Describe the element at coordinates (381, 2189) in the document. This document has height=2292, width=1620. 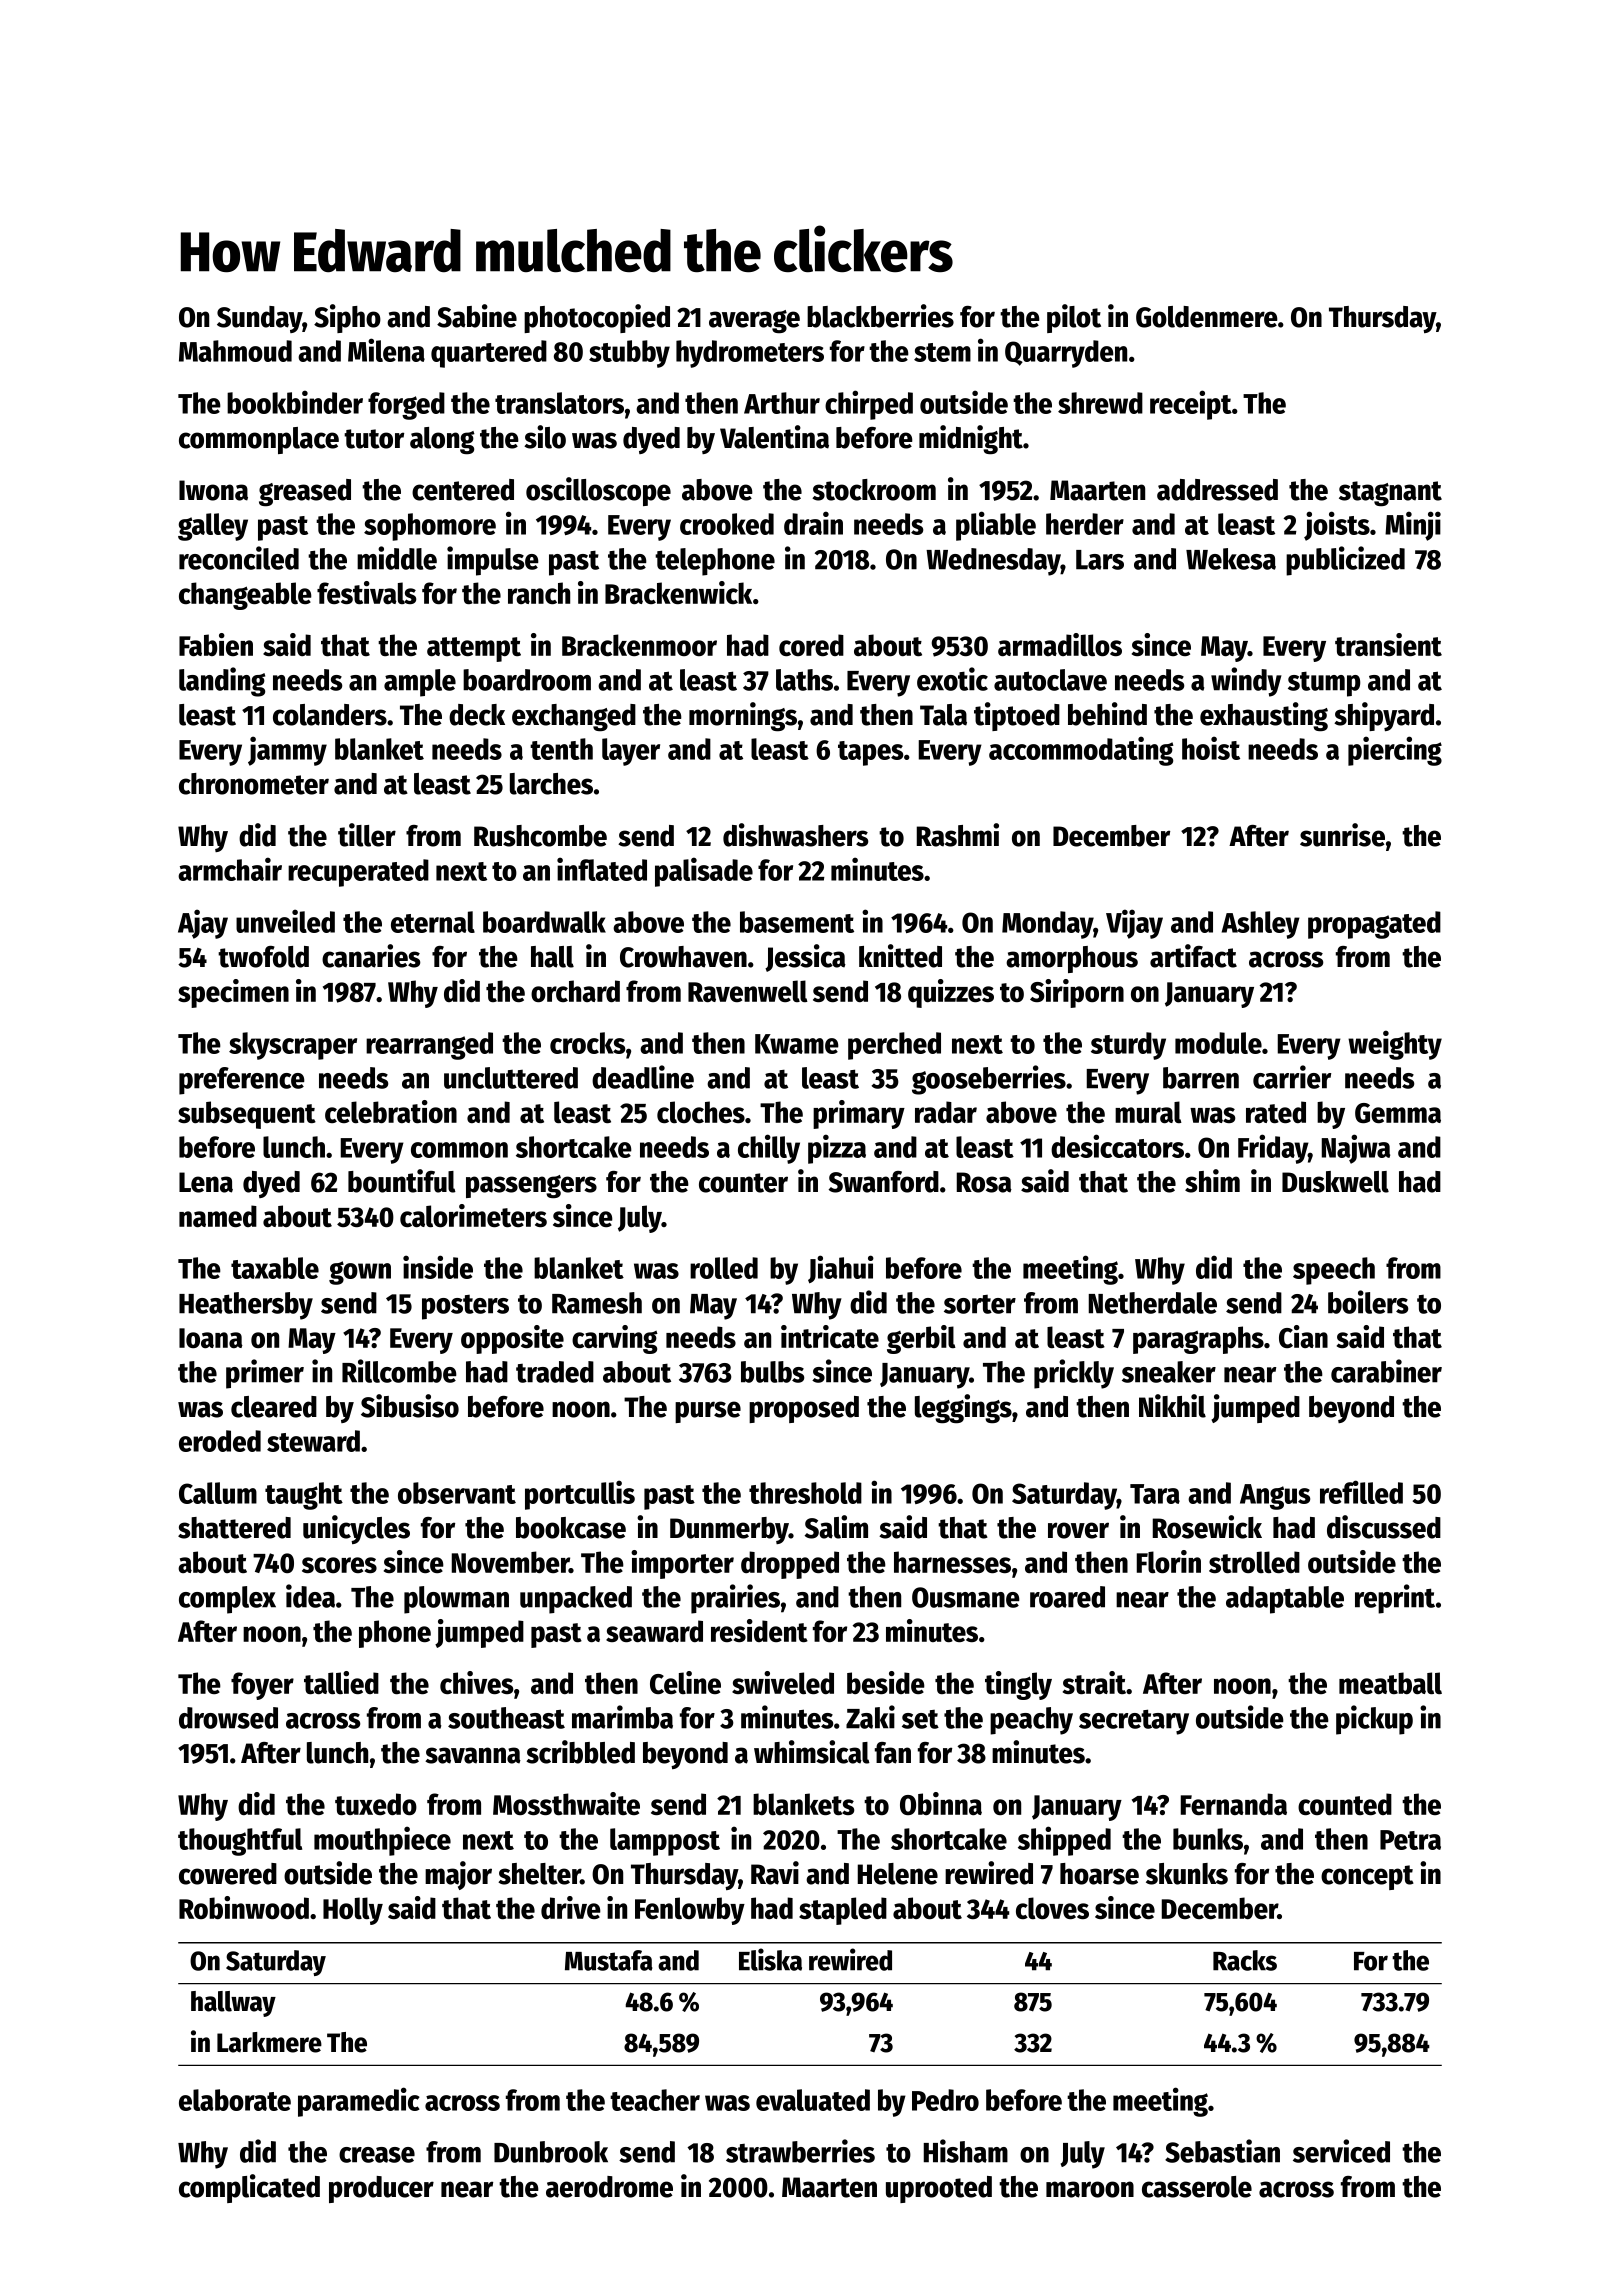
I see `producer` at that location.
